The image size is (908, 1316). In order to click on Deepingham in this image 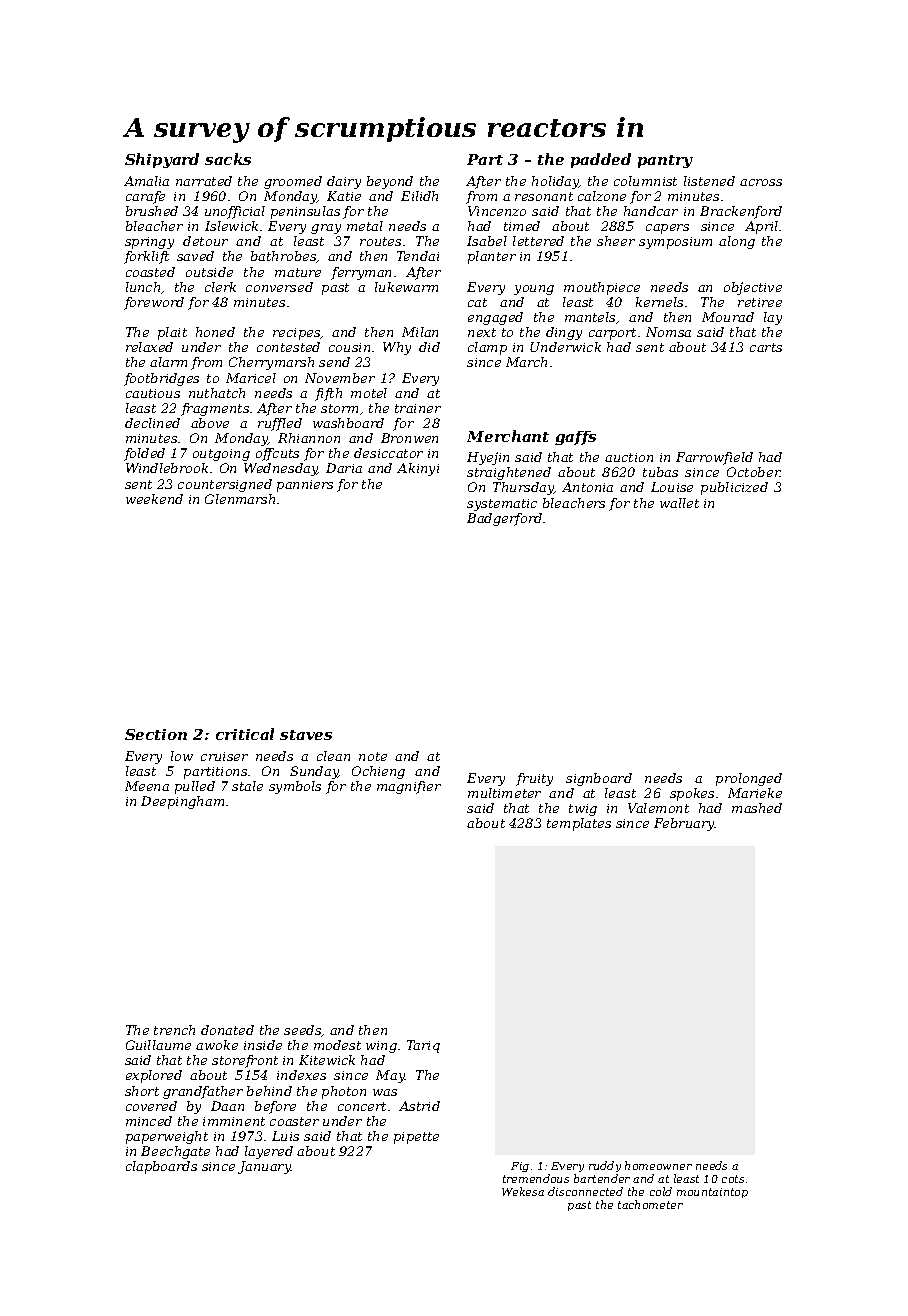, I will do `click(182, 802)`.
